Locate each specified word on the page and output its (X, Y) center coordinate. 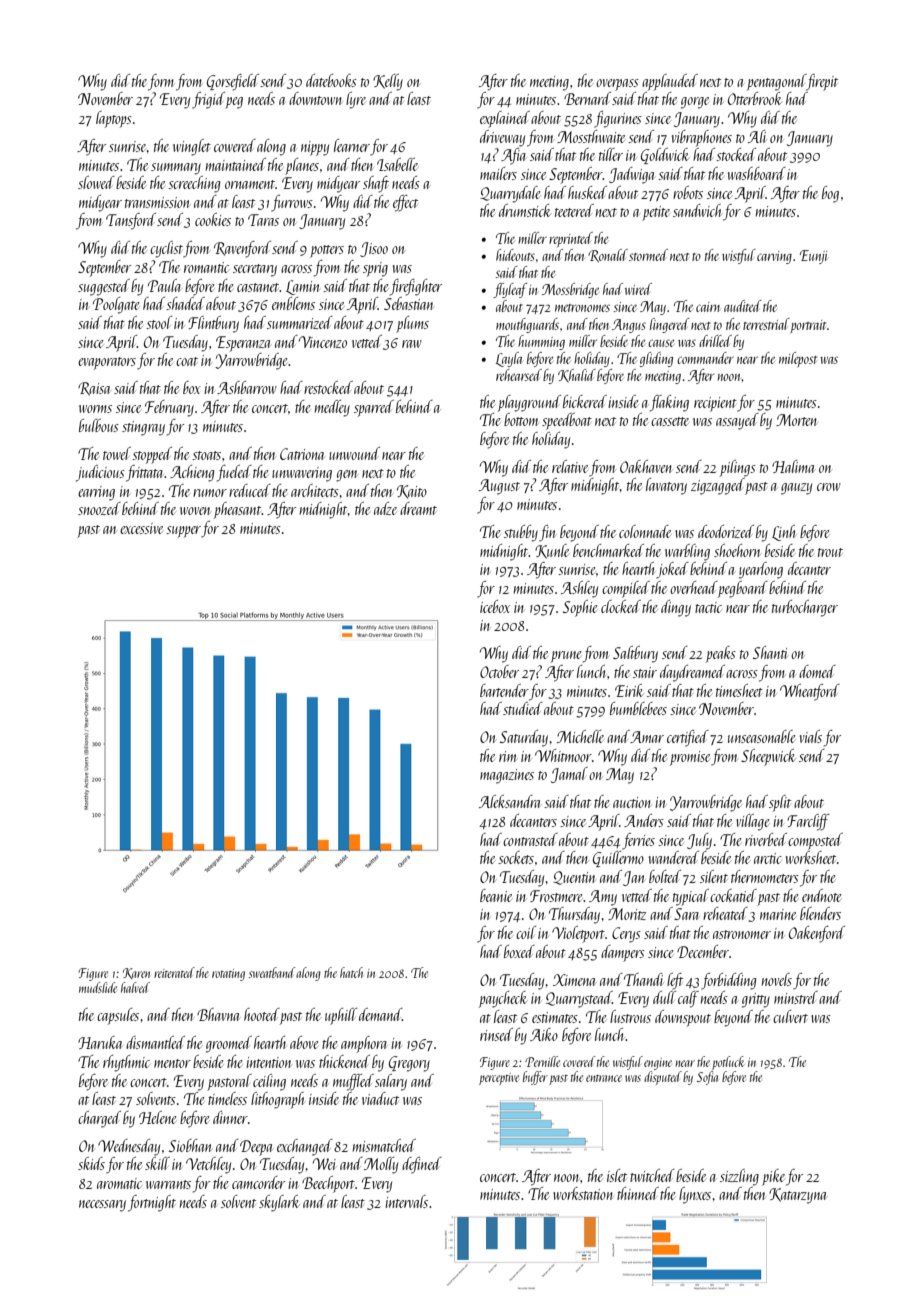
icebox (495, 606)
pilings (738, 468)
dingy (676, 608)
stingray (143, 428)
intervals (406, 1201)
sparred (374, 408)
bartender (504, 690)
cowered (235, 145)
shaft (376, 184)
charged (99, 1119)
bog (830, 194)
